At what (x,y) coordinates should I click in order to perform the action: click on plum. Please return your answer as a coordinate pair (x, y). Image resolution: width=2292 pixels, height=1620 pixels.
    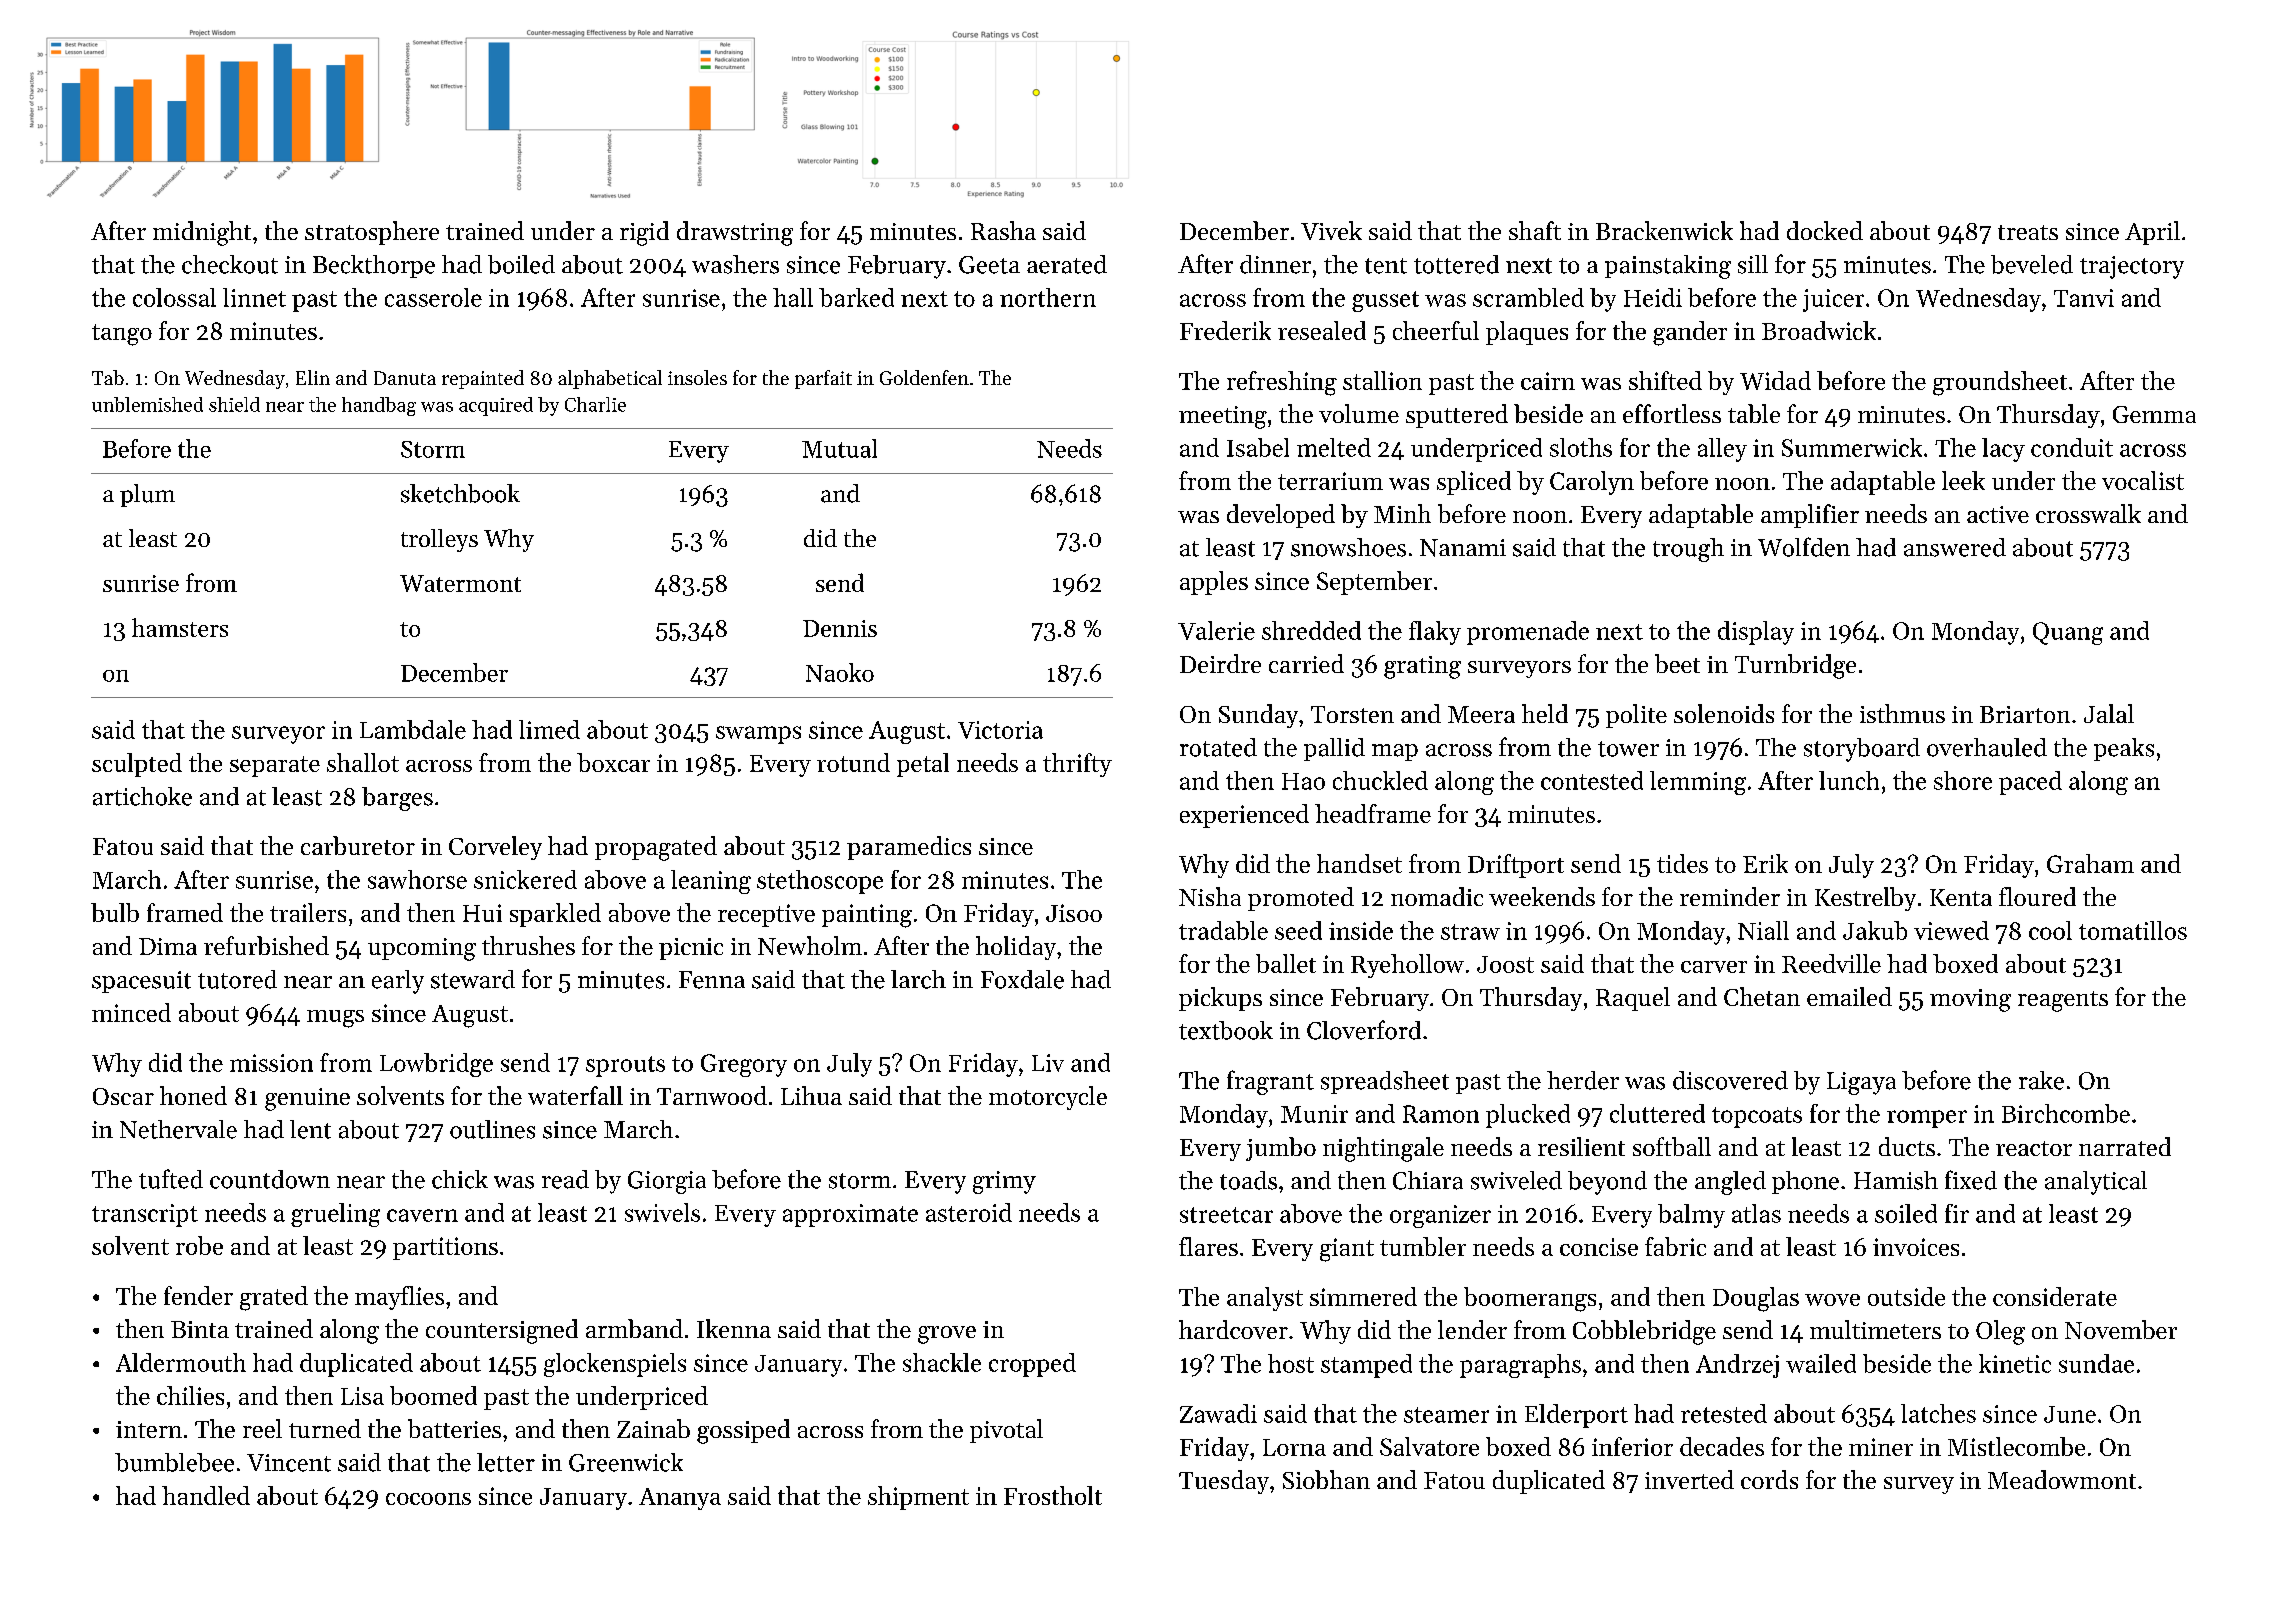
    Looking at the image, I should click on (147, 495).
